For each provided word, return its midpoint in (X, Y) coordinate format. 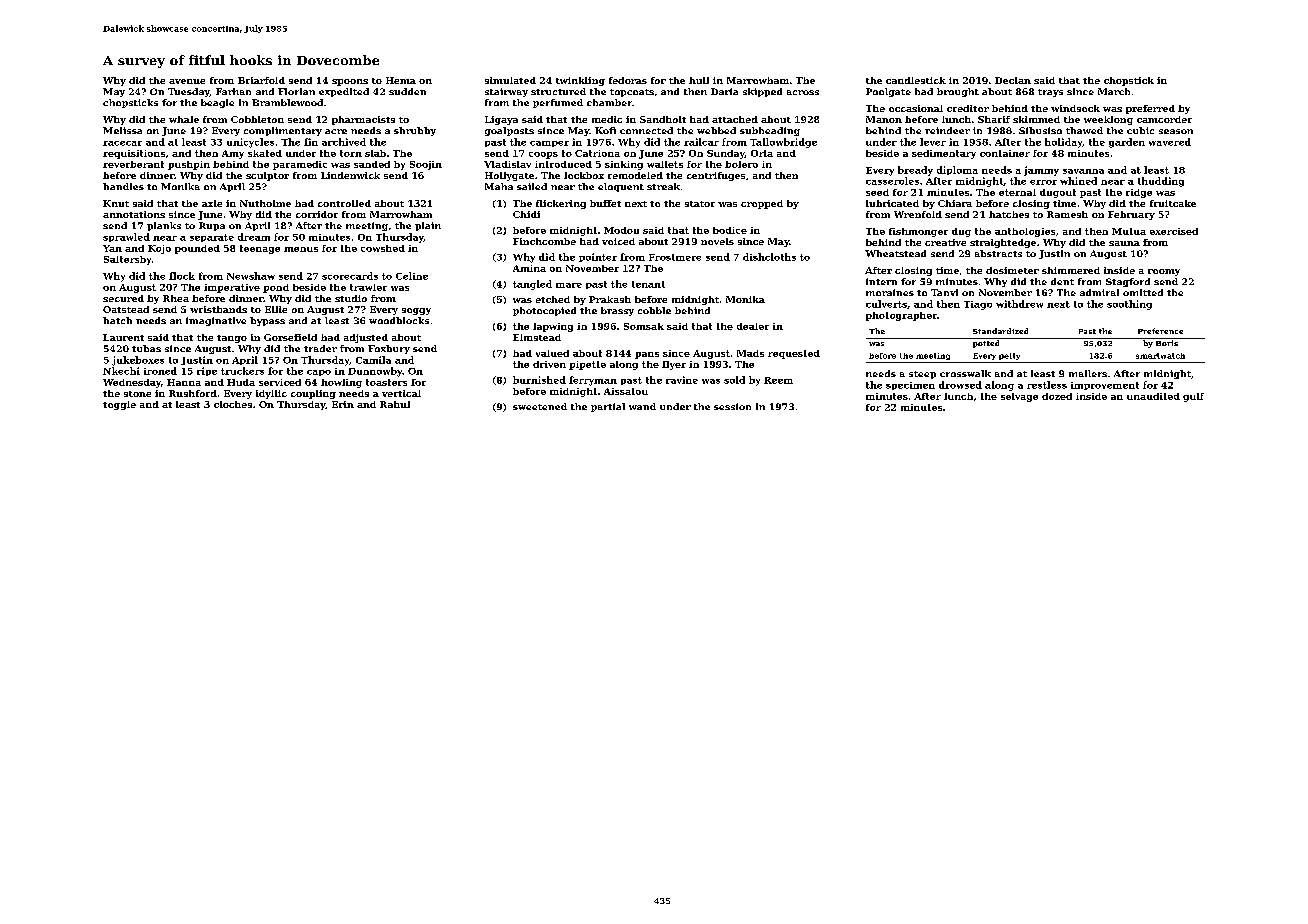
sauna (1124, 243)
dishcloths (769, 257)
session (732, 406)
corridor (317, 214)
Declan (1013, 80)
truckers (242, 371)
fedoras (628, 80)
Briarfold (261, 80)
